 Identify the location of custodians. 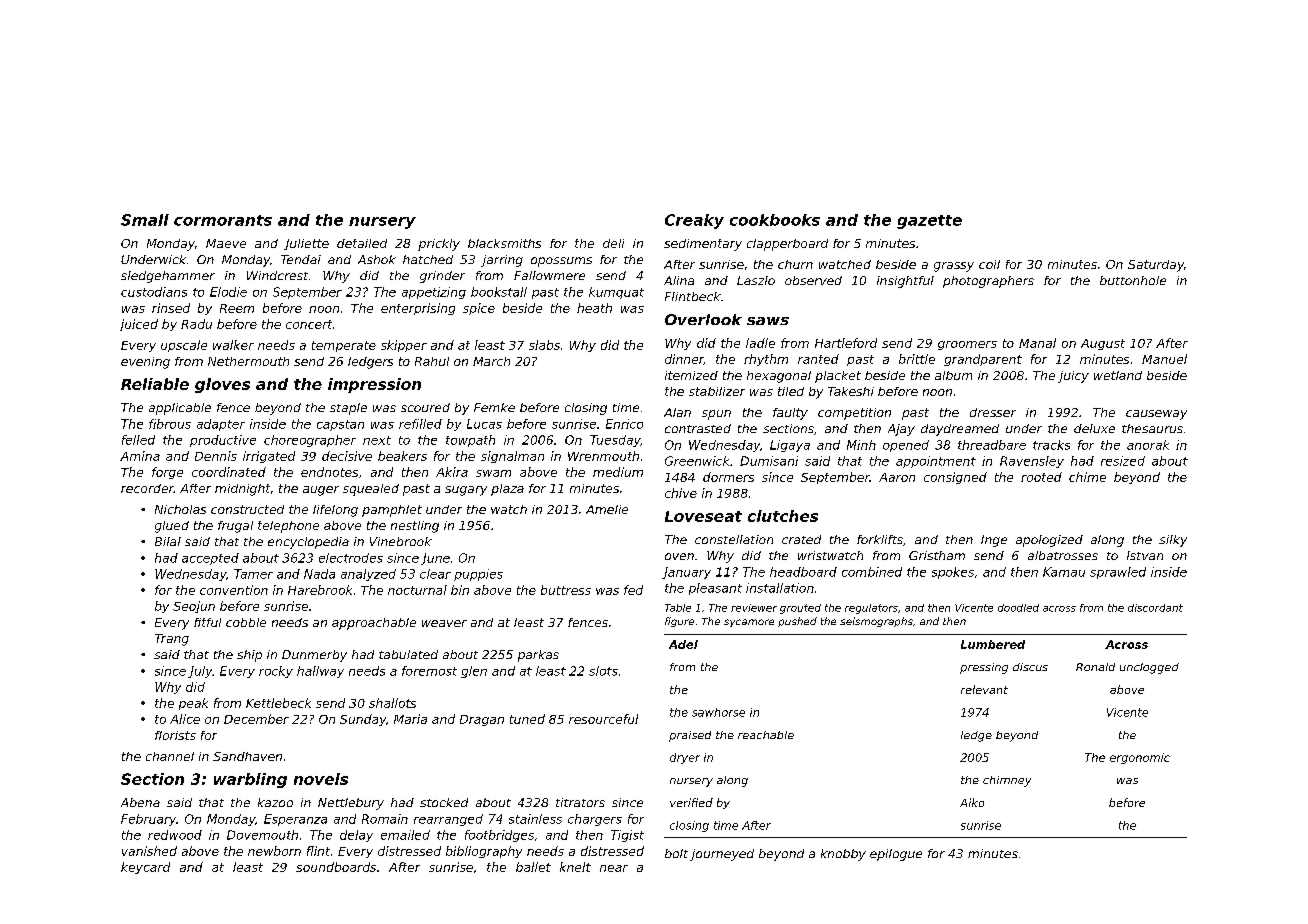
(154, 292).
